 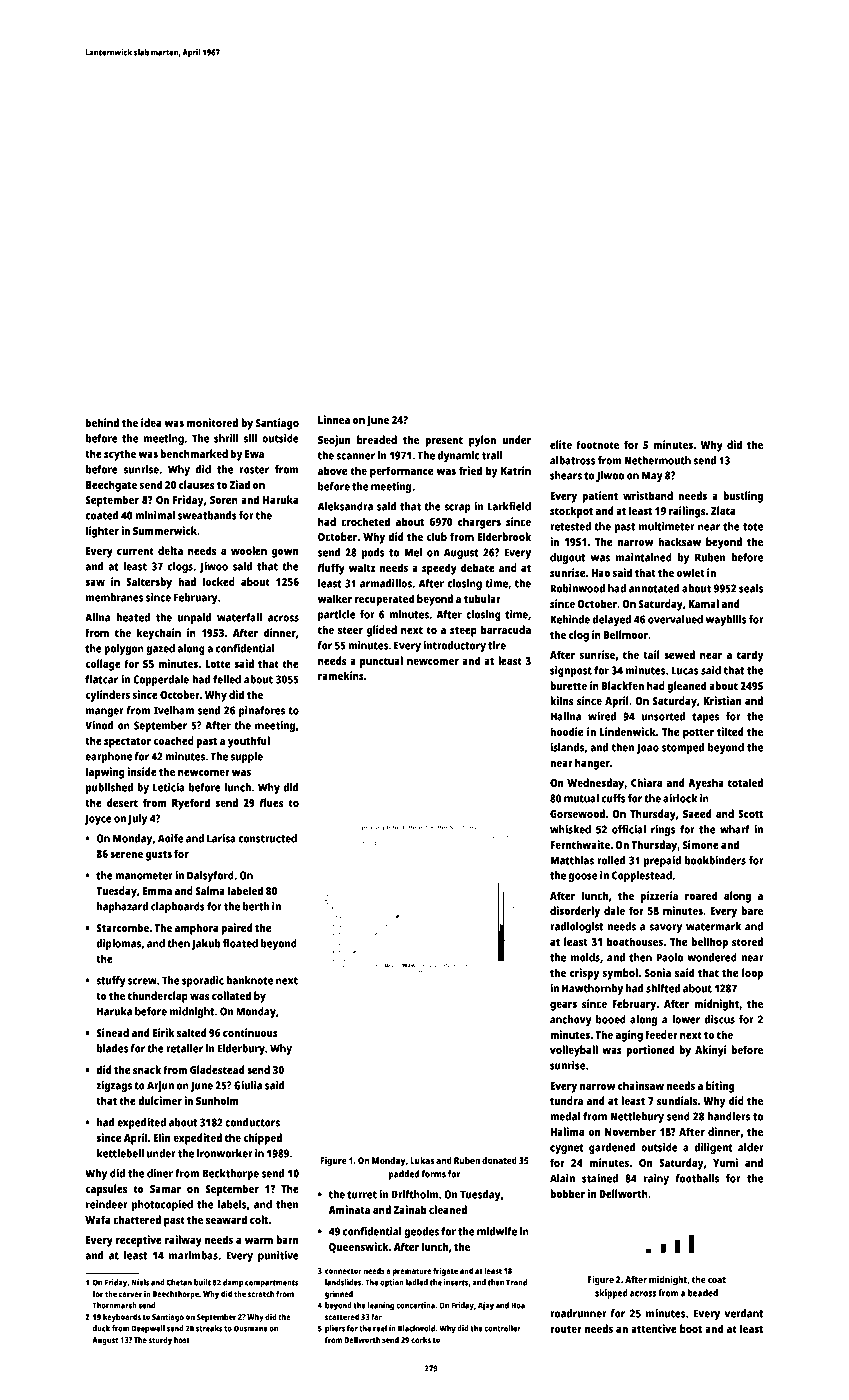 What do you see at coordinates (691, 572) in the screenshot?
I see `owlet` at bounding box center [691, 572].
